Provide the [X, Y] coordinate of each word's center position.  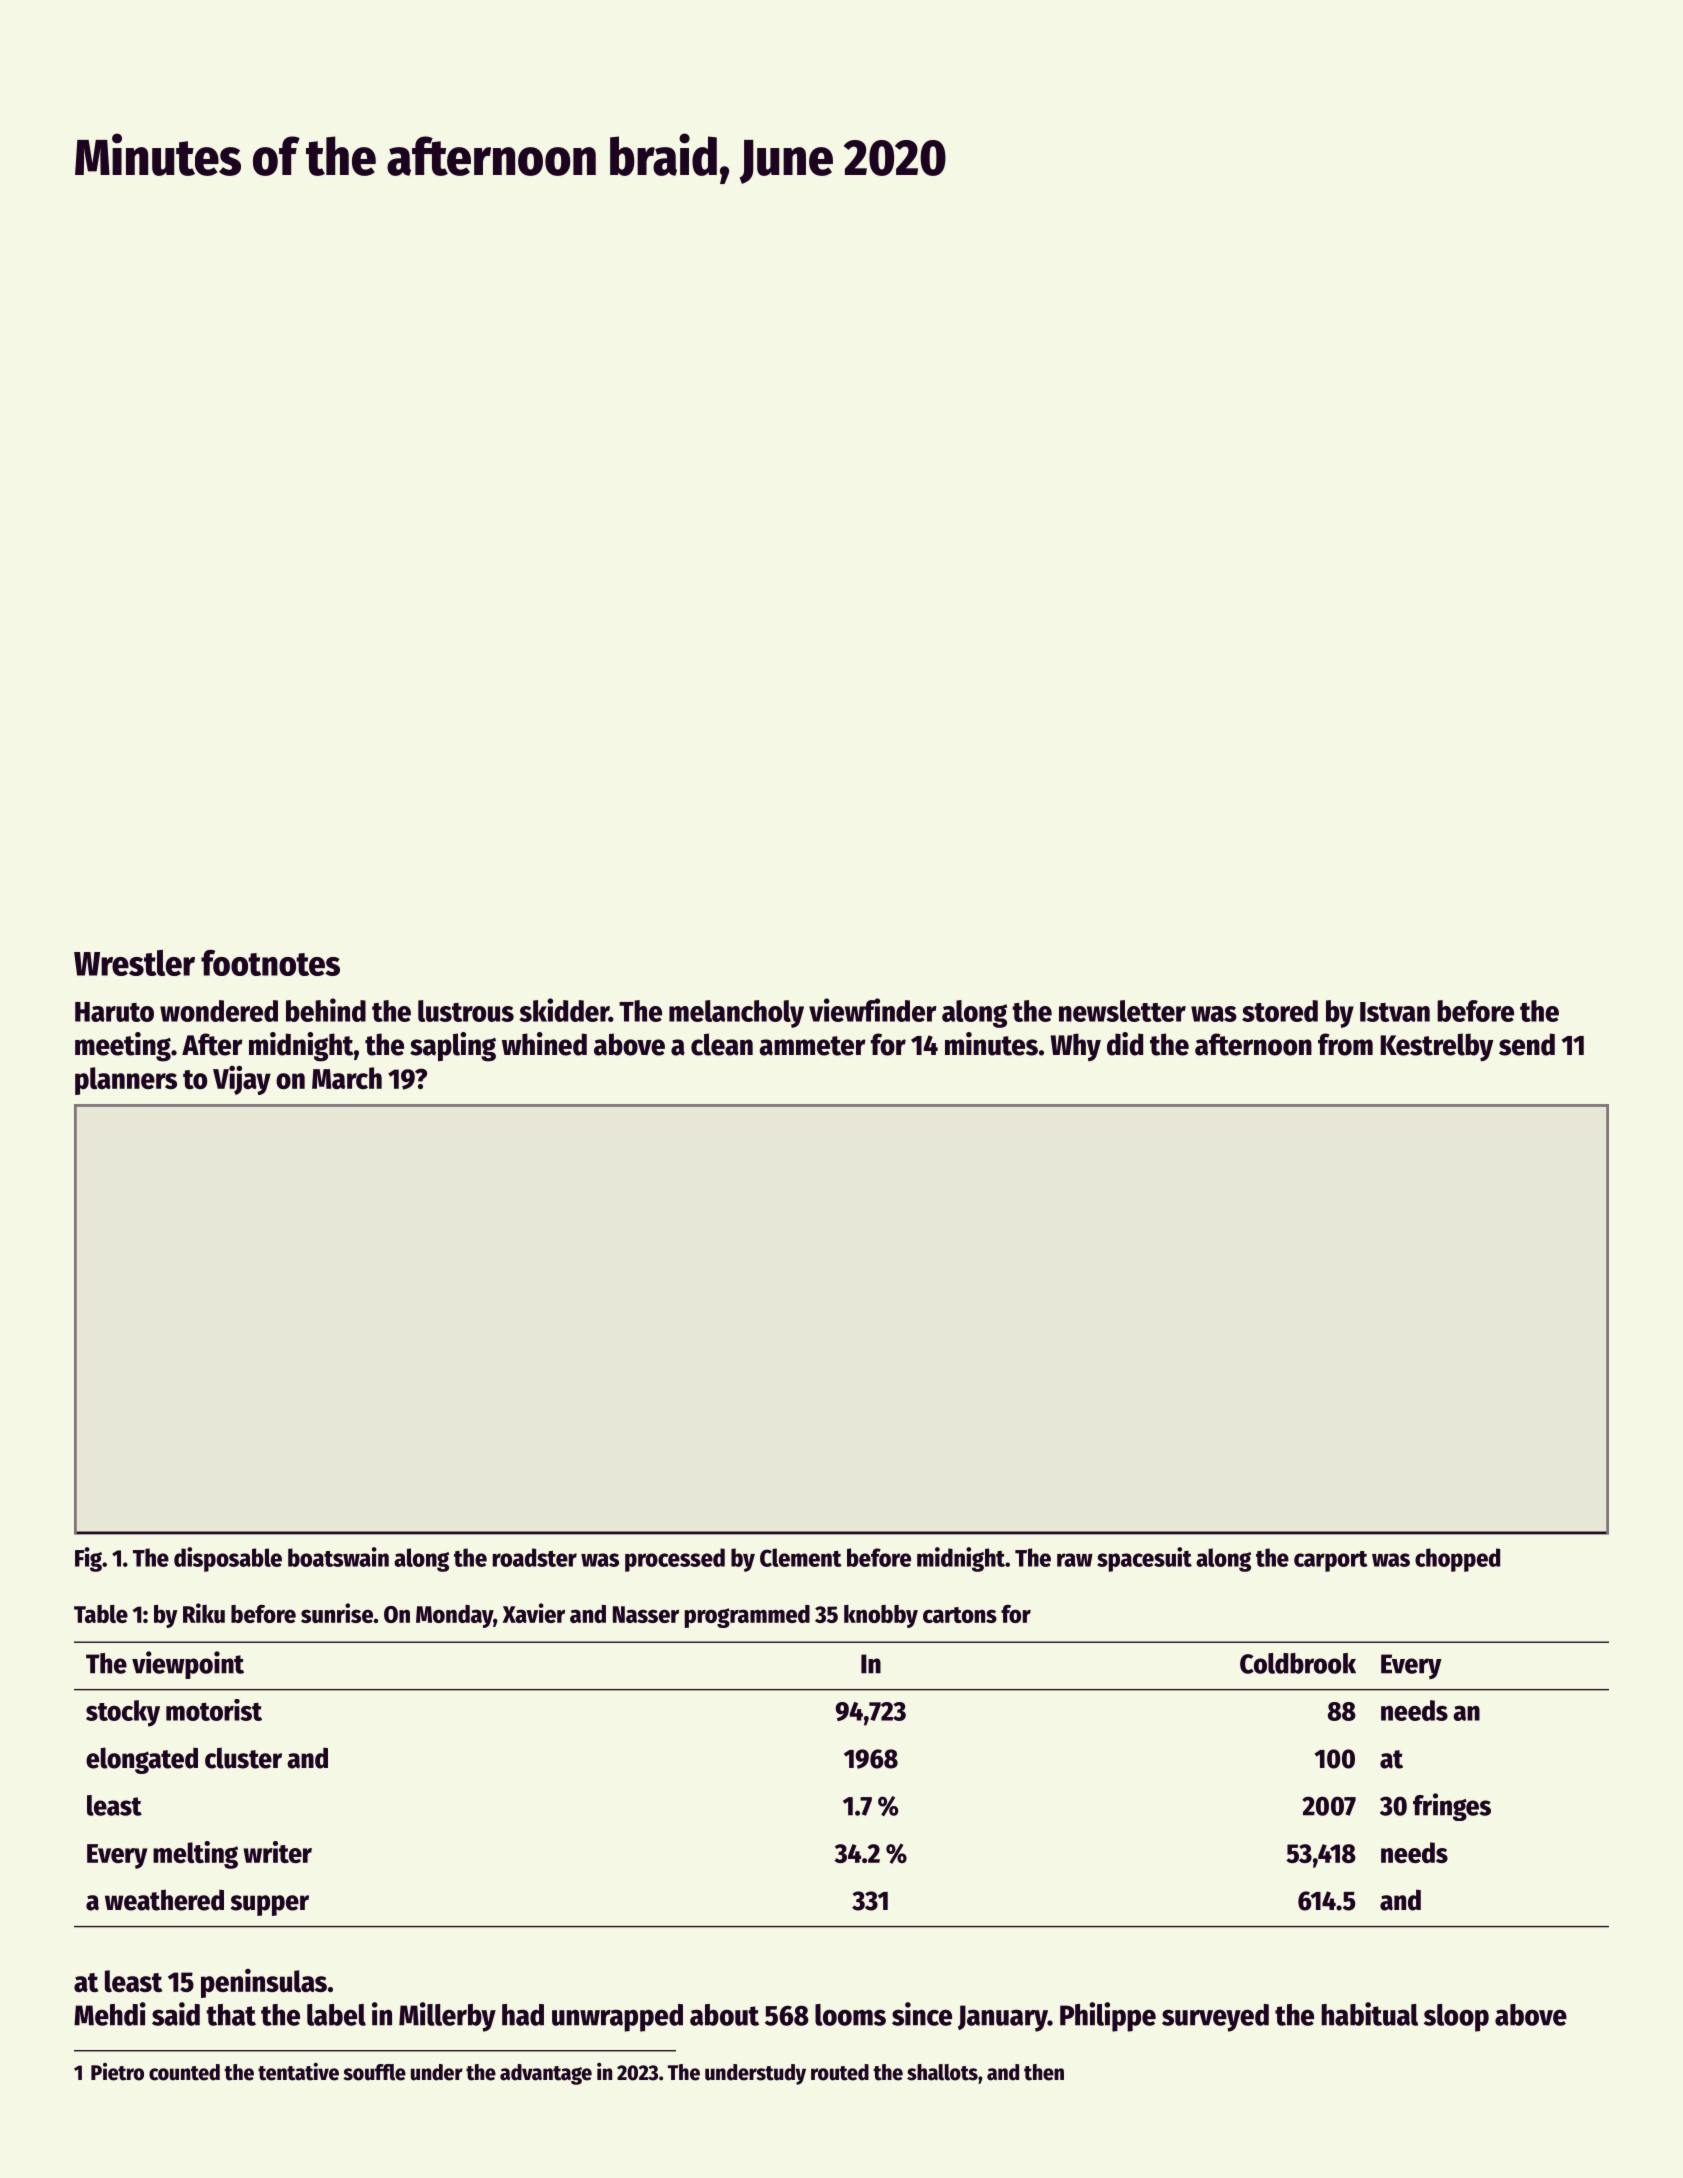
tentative [298, 2072]
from [1345, 1044]
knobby [881, 1616]
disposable [228, 1559]
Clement [801, 1557]
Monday [454, 1616]
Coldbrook [1298, 1663]
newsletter [1122, 1011]
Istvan [1395, 1012]
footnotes [270, 963]
